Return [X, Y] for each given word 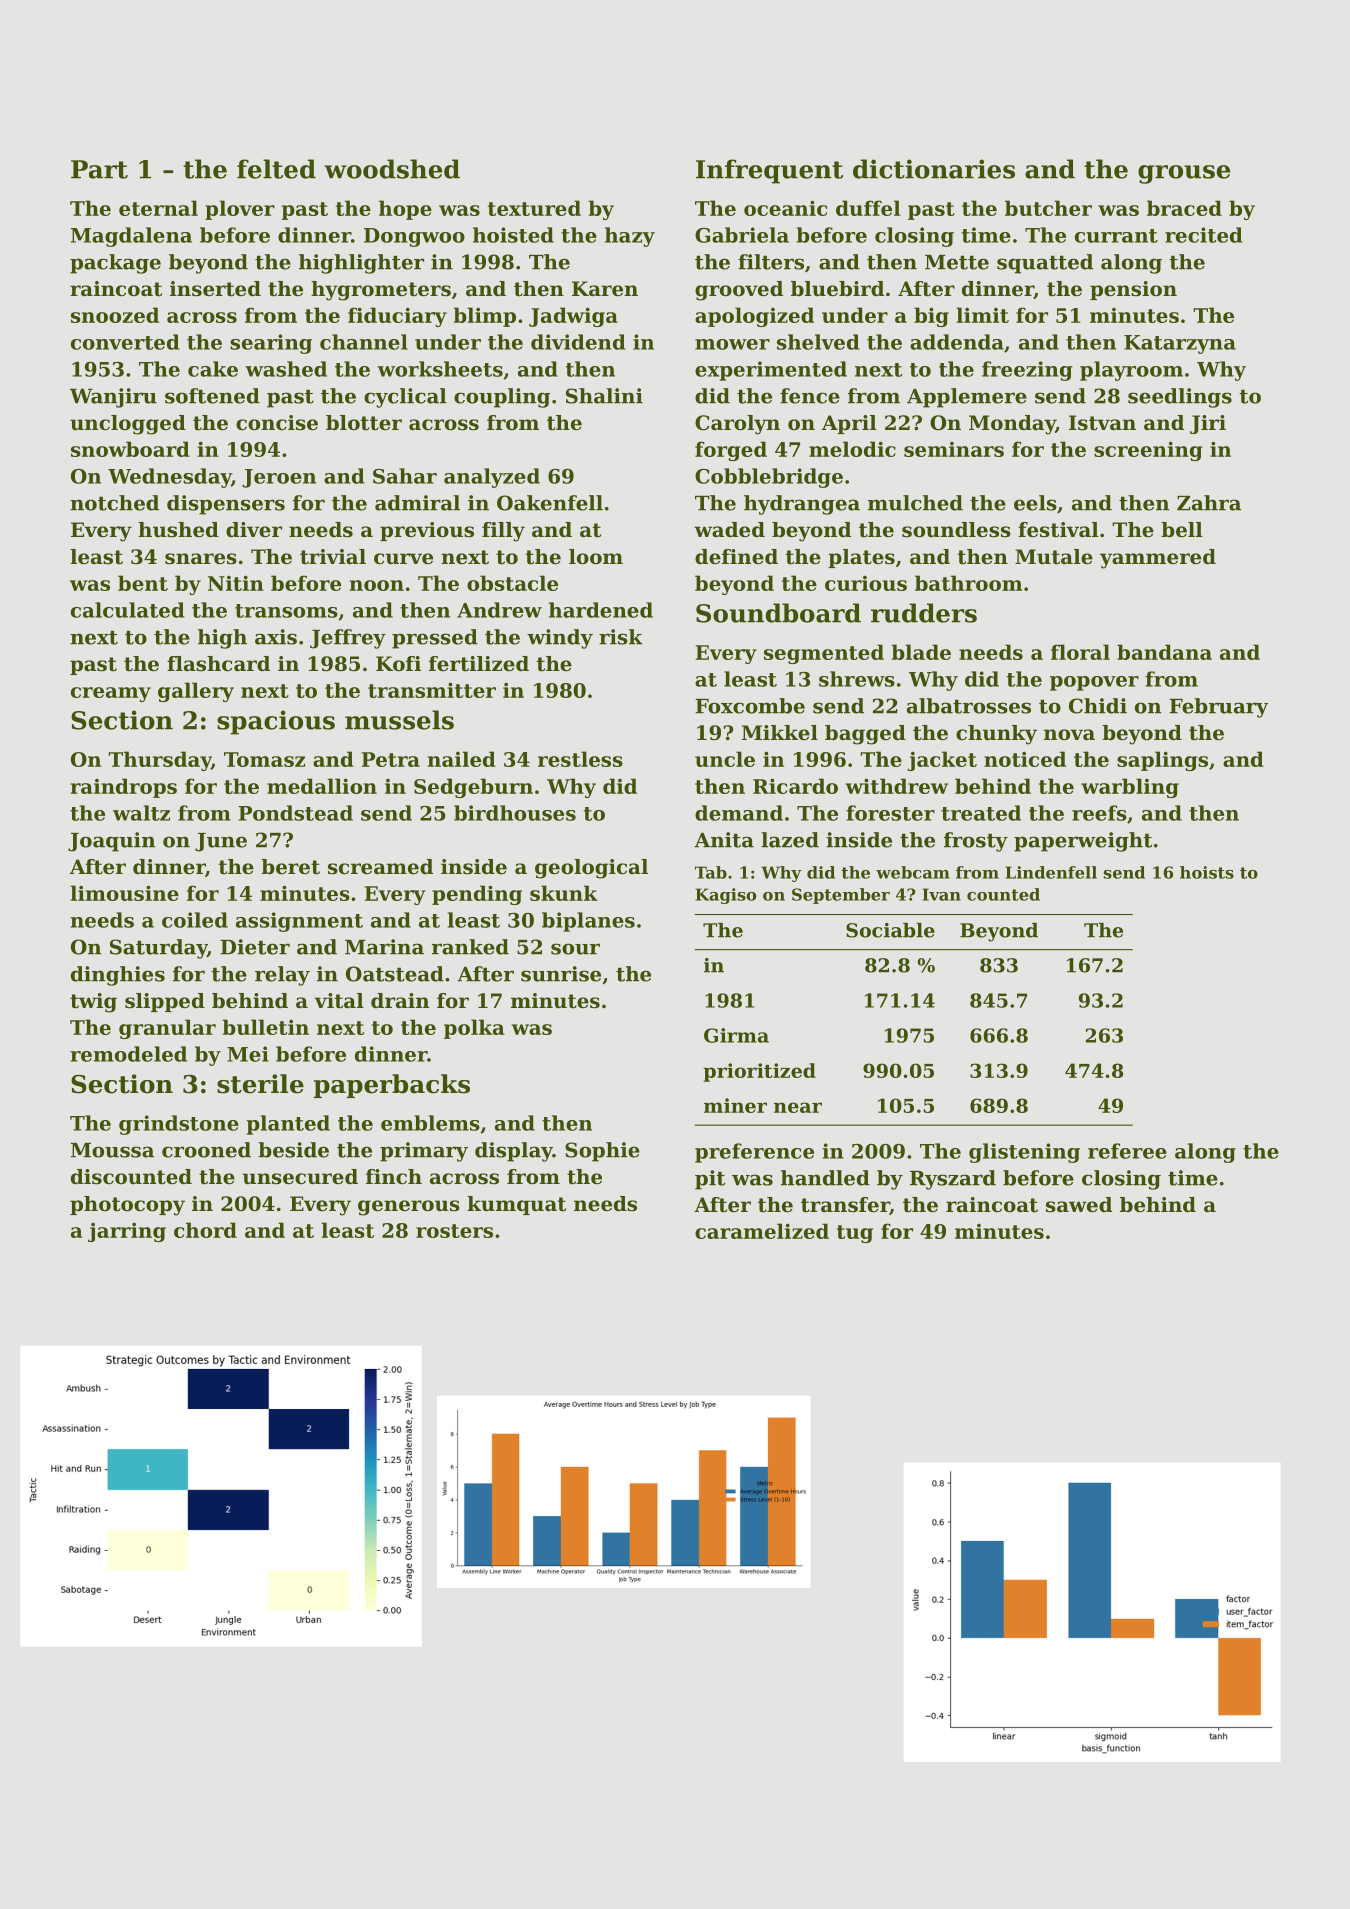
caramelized [762, 1231]
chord [205, 1230]
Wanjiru [113, 398]
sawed [1079, 1205]
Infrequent [769, 171]
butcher [1048, 208]
